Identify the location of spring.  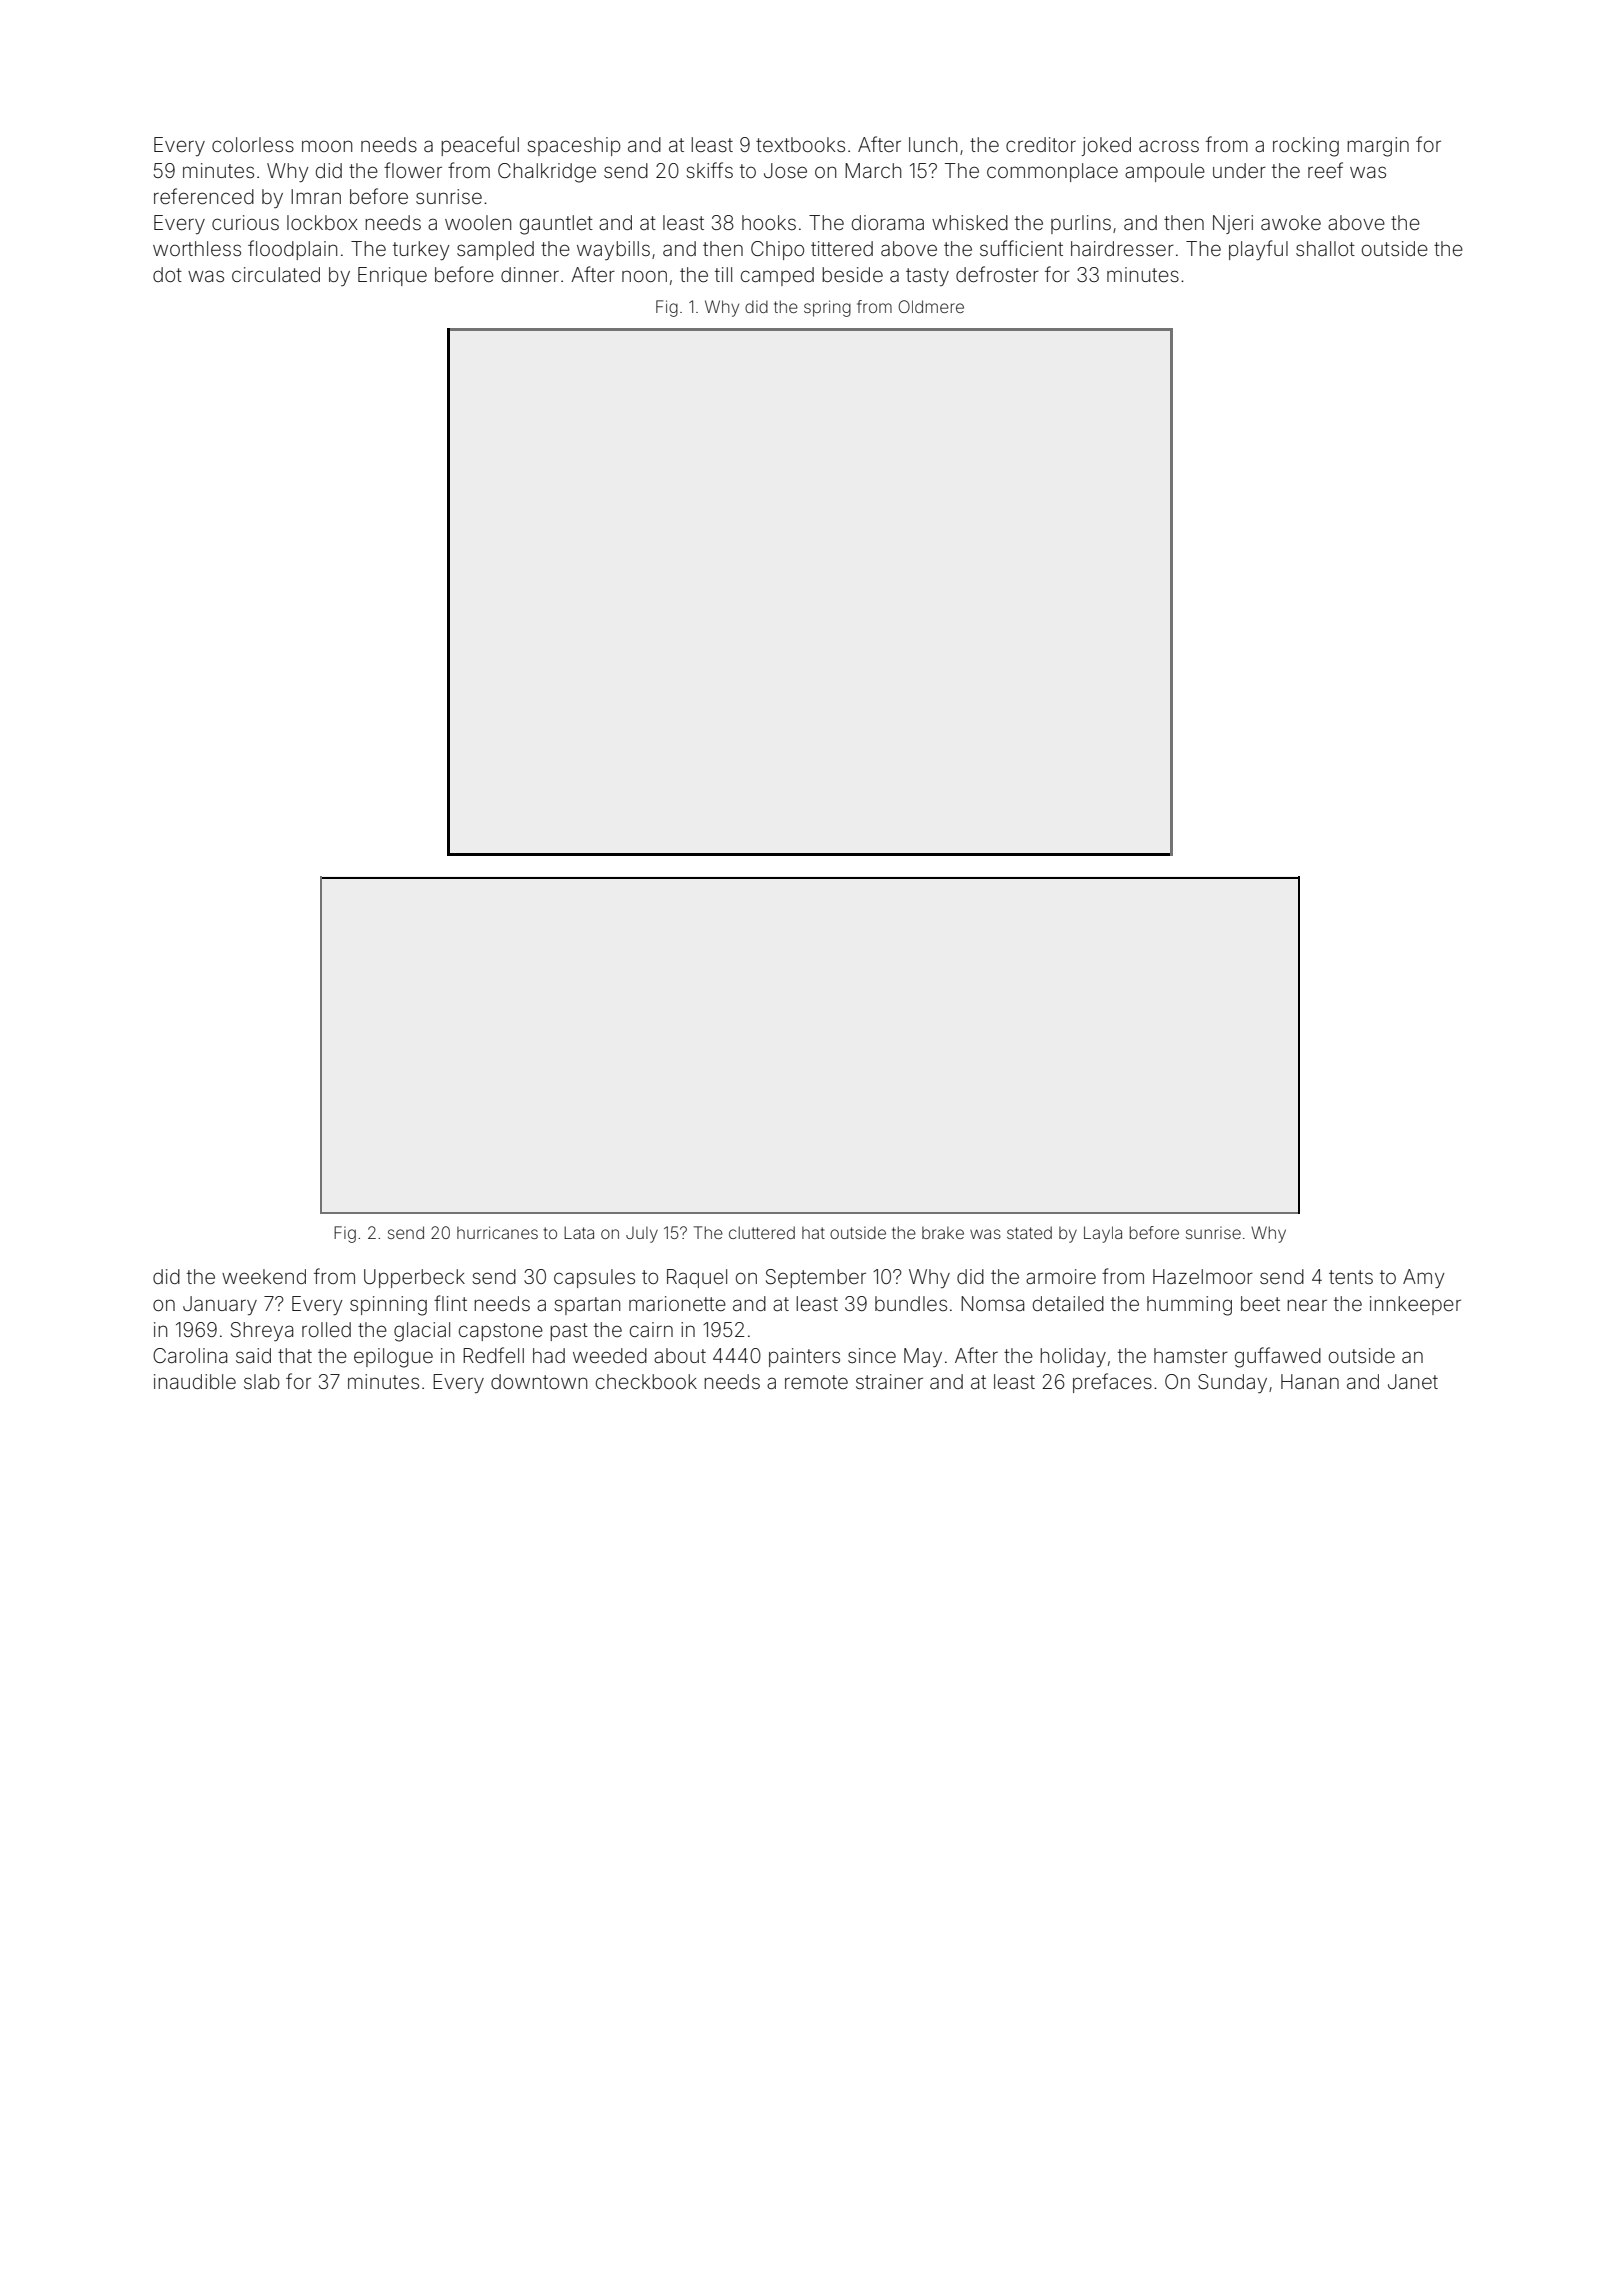
(827, 308).
